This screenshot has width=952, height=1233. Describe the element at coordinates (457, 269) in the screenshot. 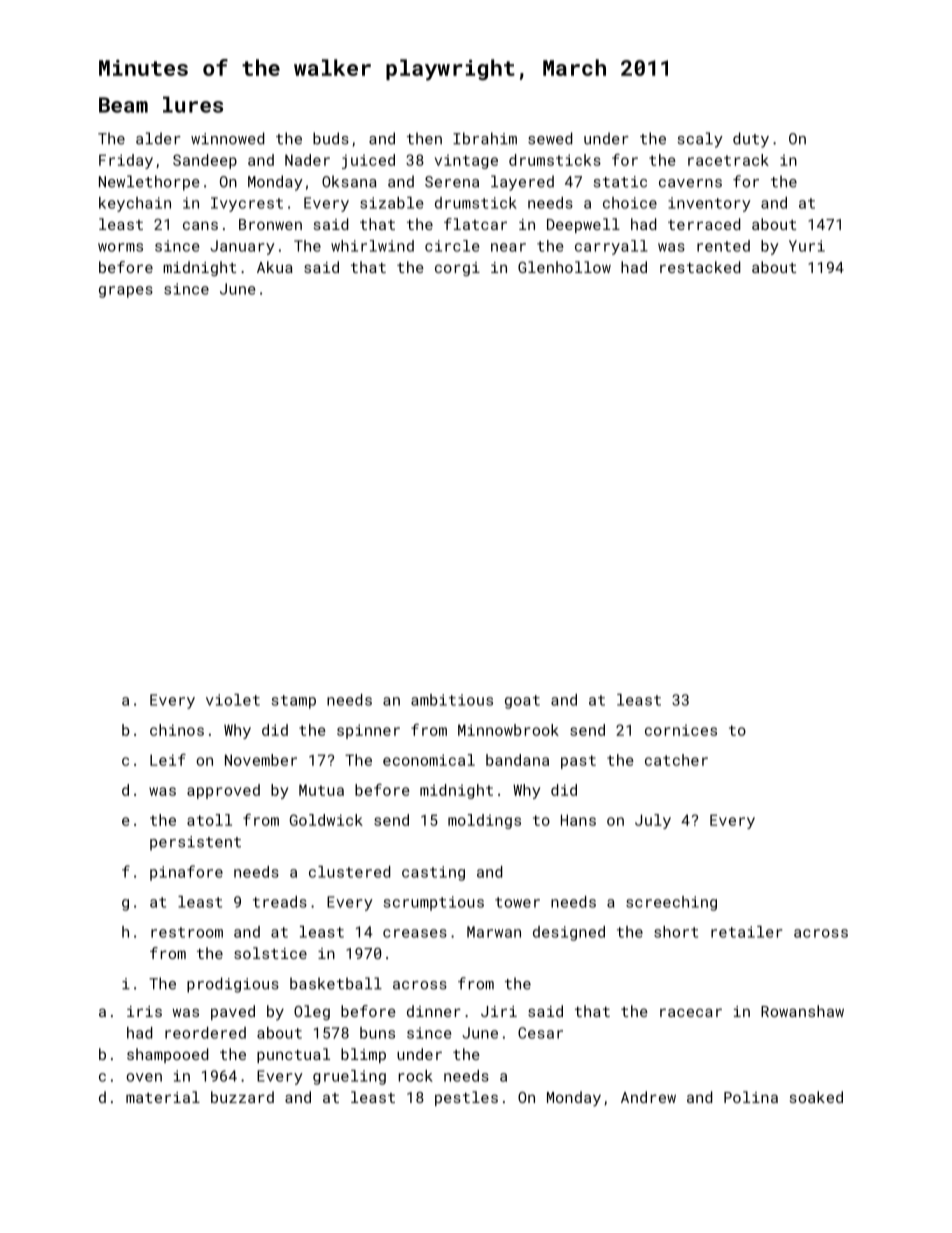

I see `corgi` at that location.
